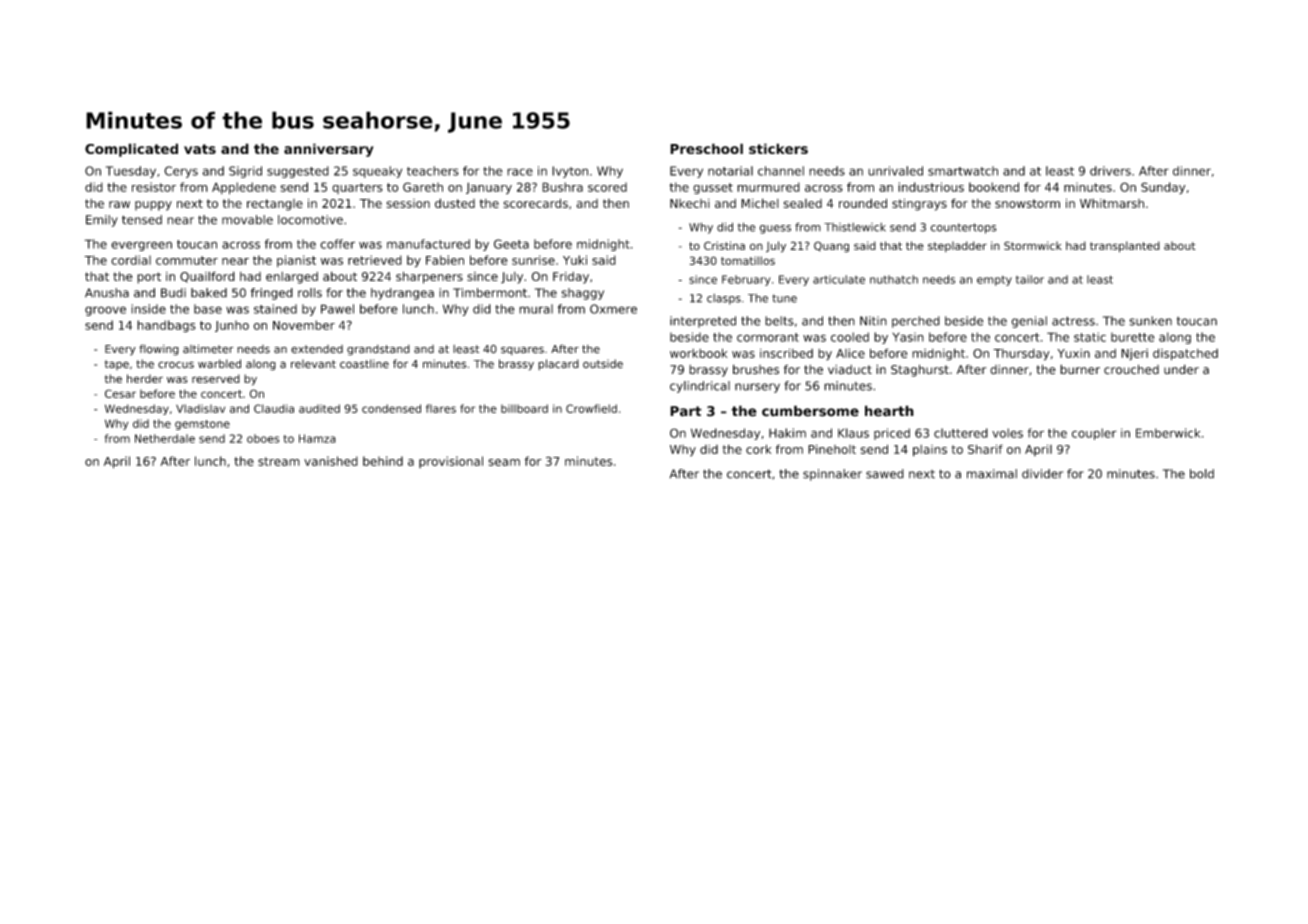  I want to click on stream, so click(279, 461).
